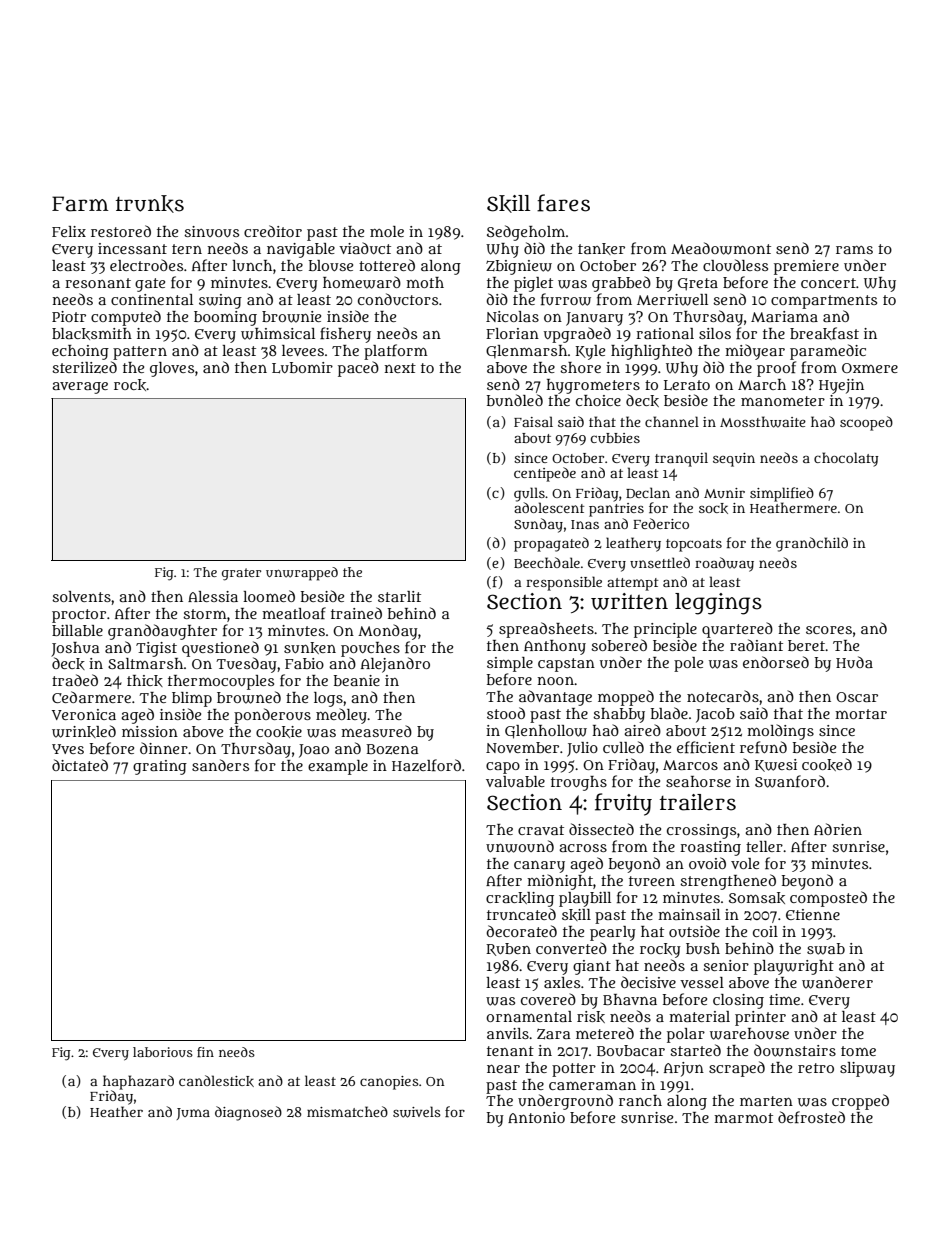  What do you see at coordinates (211, 231) in the page?
I see `sinuous` at bounding box center [211, 231].
